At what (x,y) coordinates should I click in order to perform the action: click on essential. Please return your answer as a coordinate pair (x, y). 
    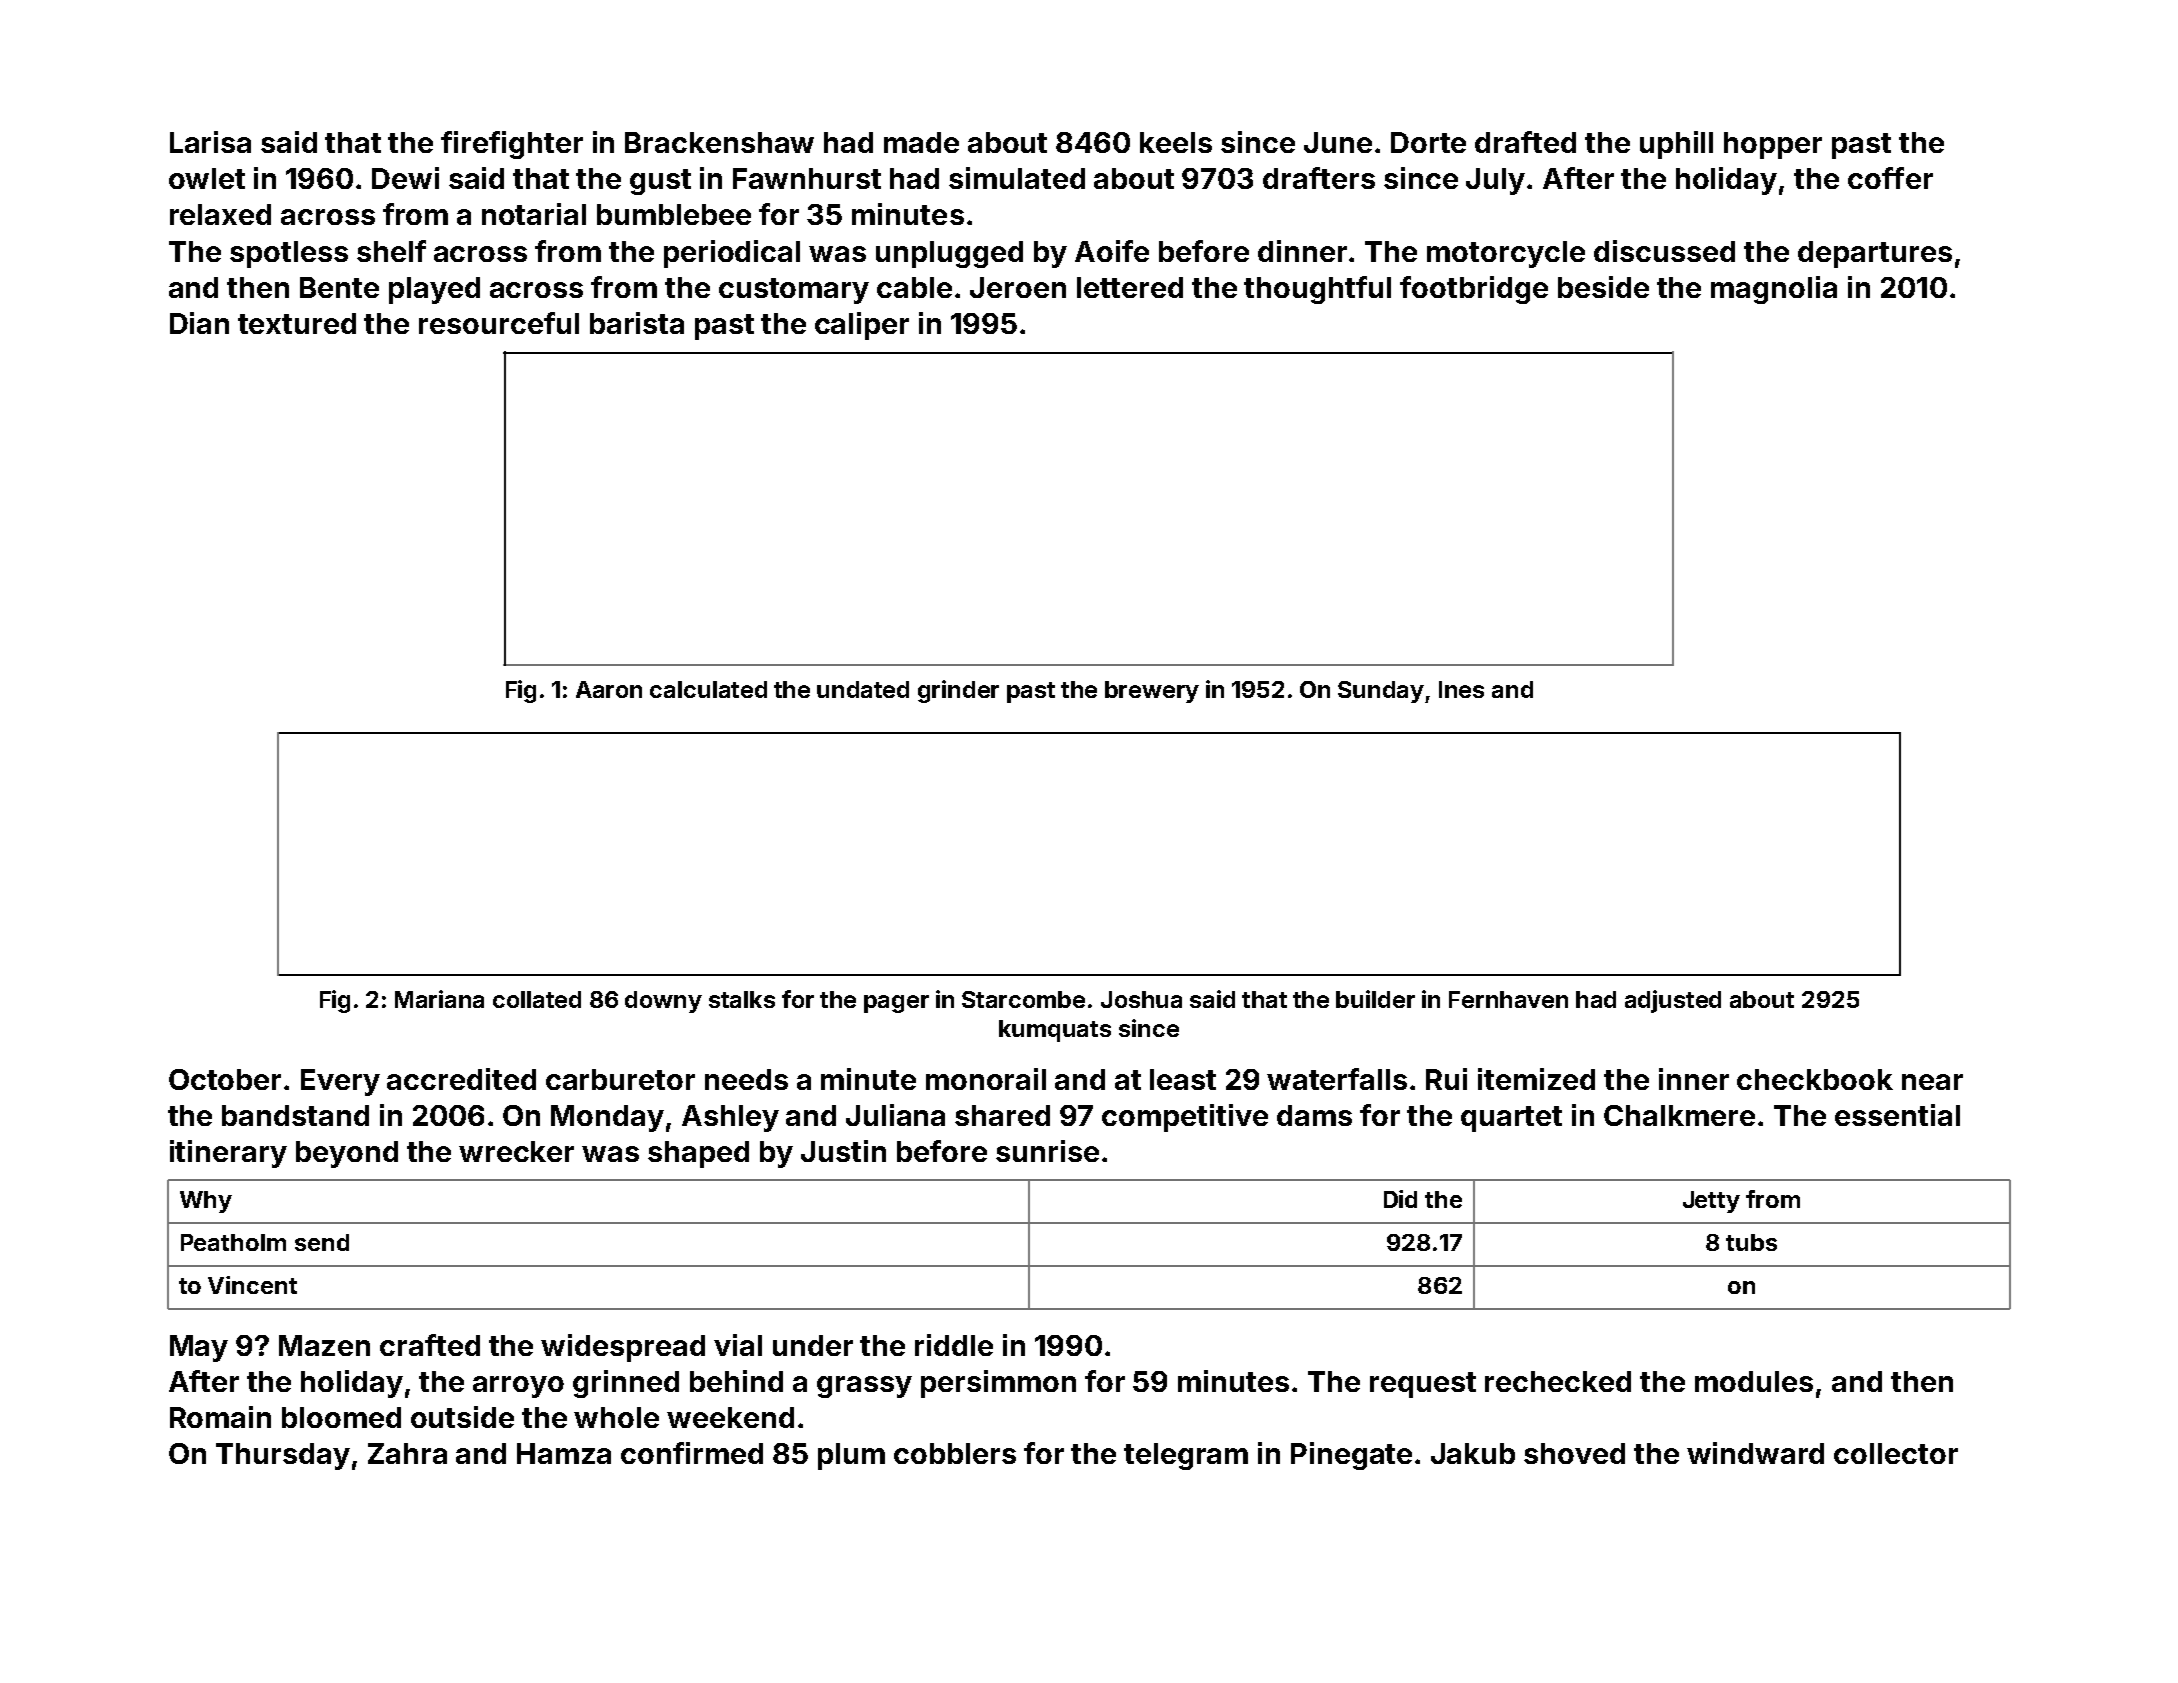
    Looking at the image, I should click on (1897, 1115).
